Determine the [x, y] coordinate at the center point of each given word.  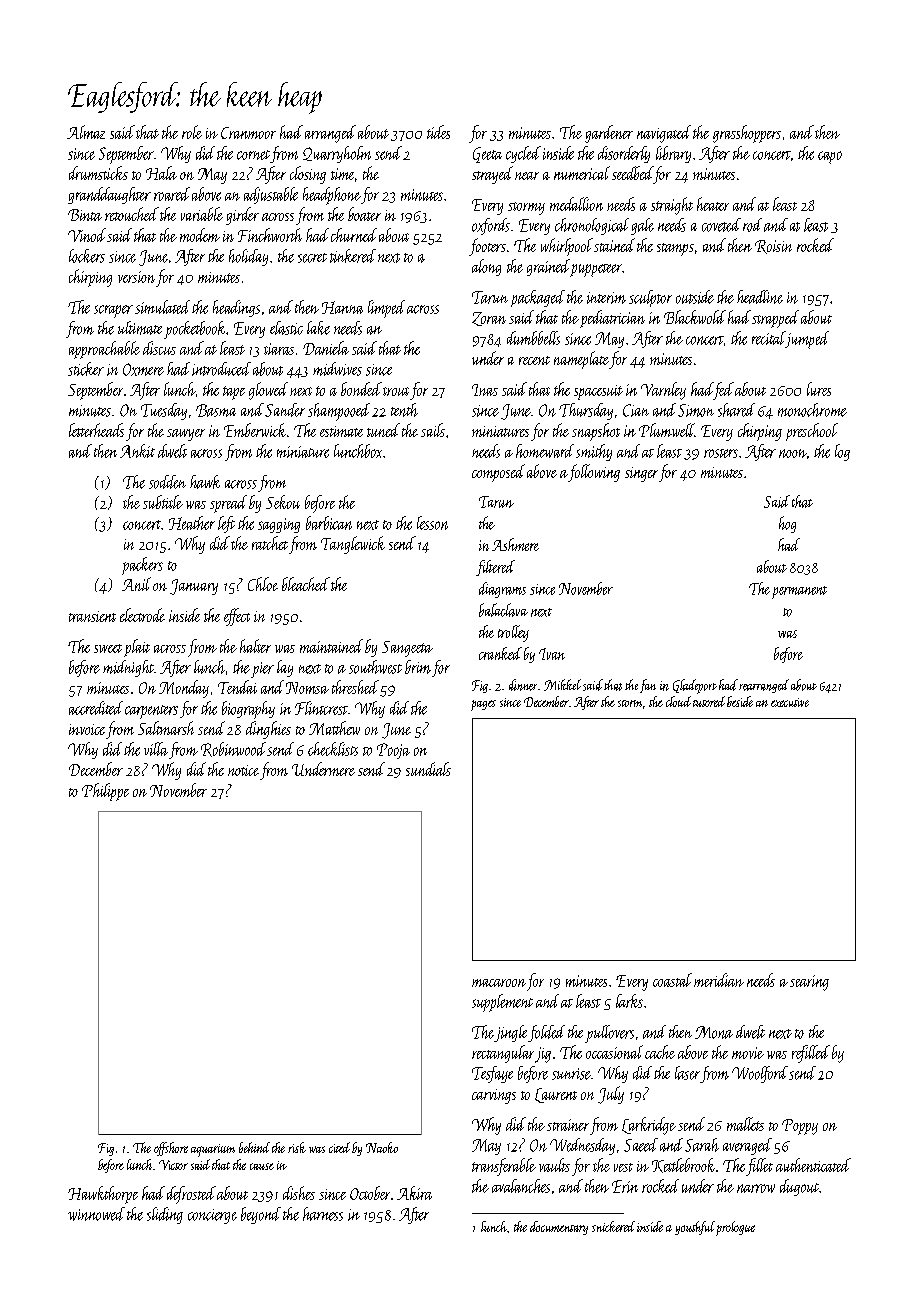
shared [736, 410]
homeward [545, 451]
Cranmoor [248, 133]
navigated [664, 134]
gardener [609, 134]
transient [92, 616]
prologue [735, 1228]
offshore [171, 1149]
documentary [559, 1228]
